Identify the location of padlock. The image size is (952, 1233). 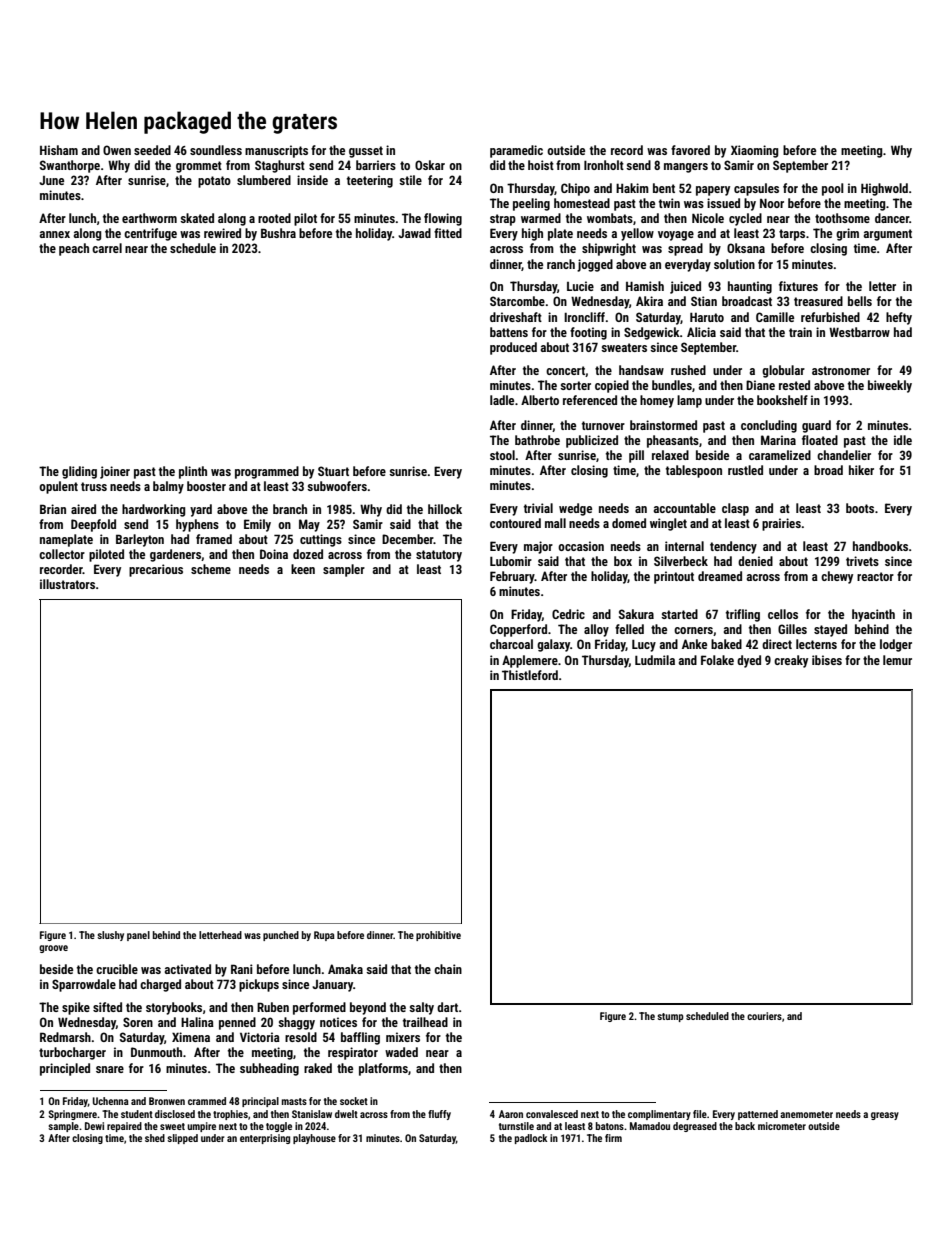
(531, 1139).
